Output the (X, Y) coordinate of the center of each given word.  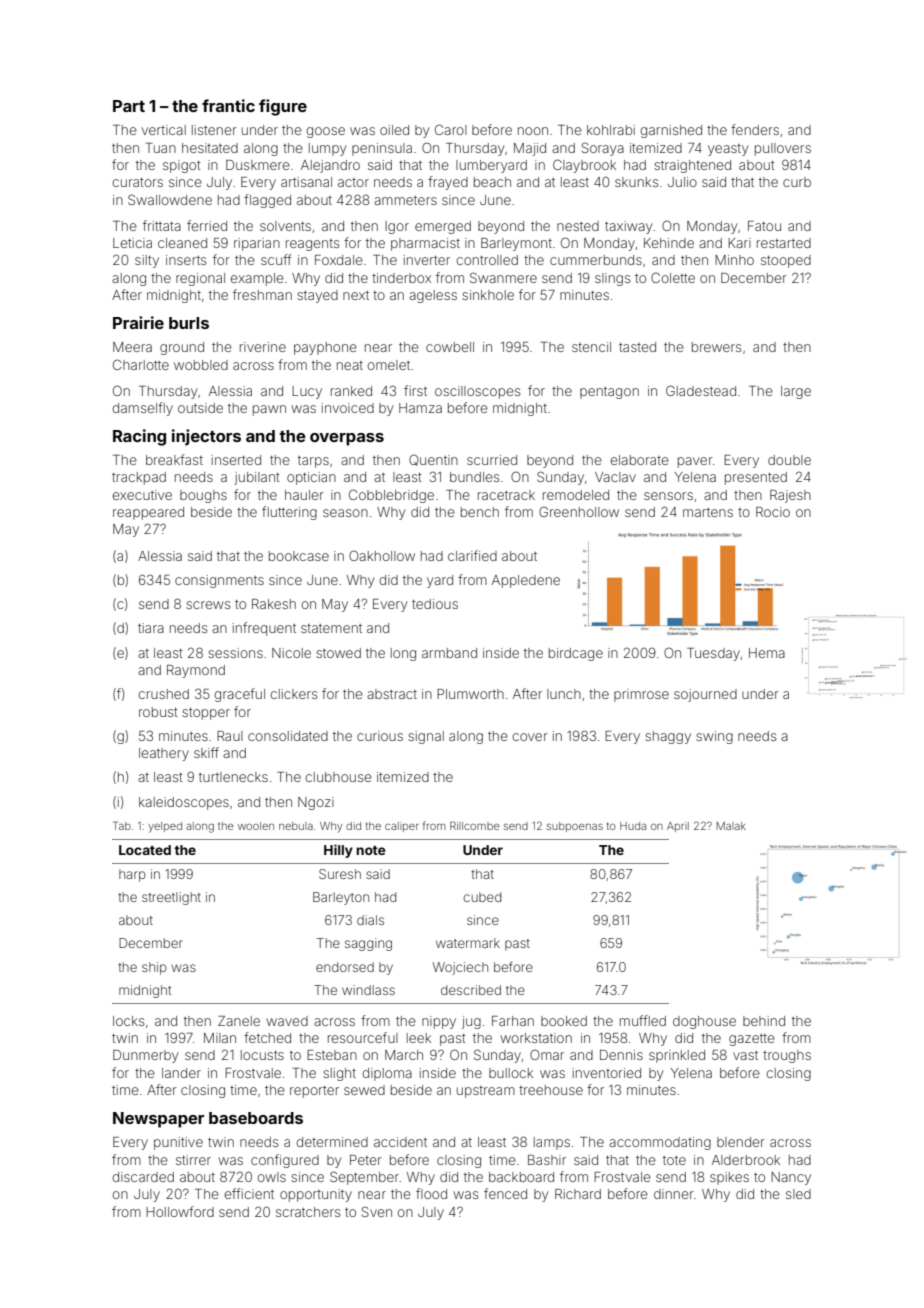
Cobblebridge (391, 496)
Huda (633, 826)
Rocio (773, 512)
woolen (256, 826)
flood (431, 1193)
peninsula (382, 149)
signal (426, 737)
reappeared (148, 513)
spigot (182, 166)
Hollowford (180, 1211)
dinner (674, 1194)
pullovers (783, 149)
